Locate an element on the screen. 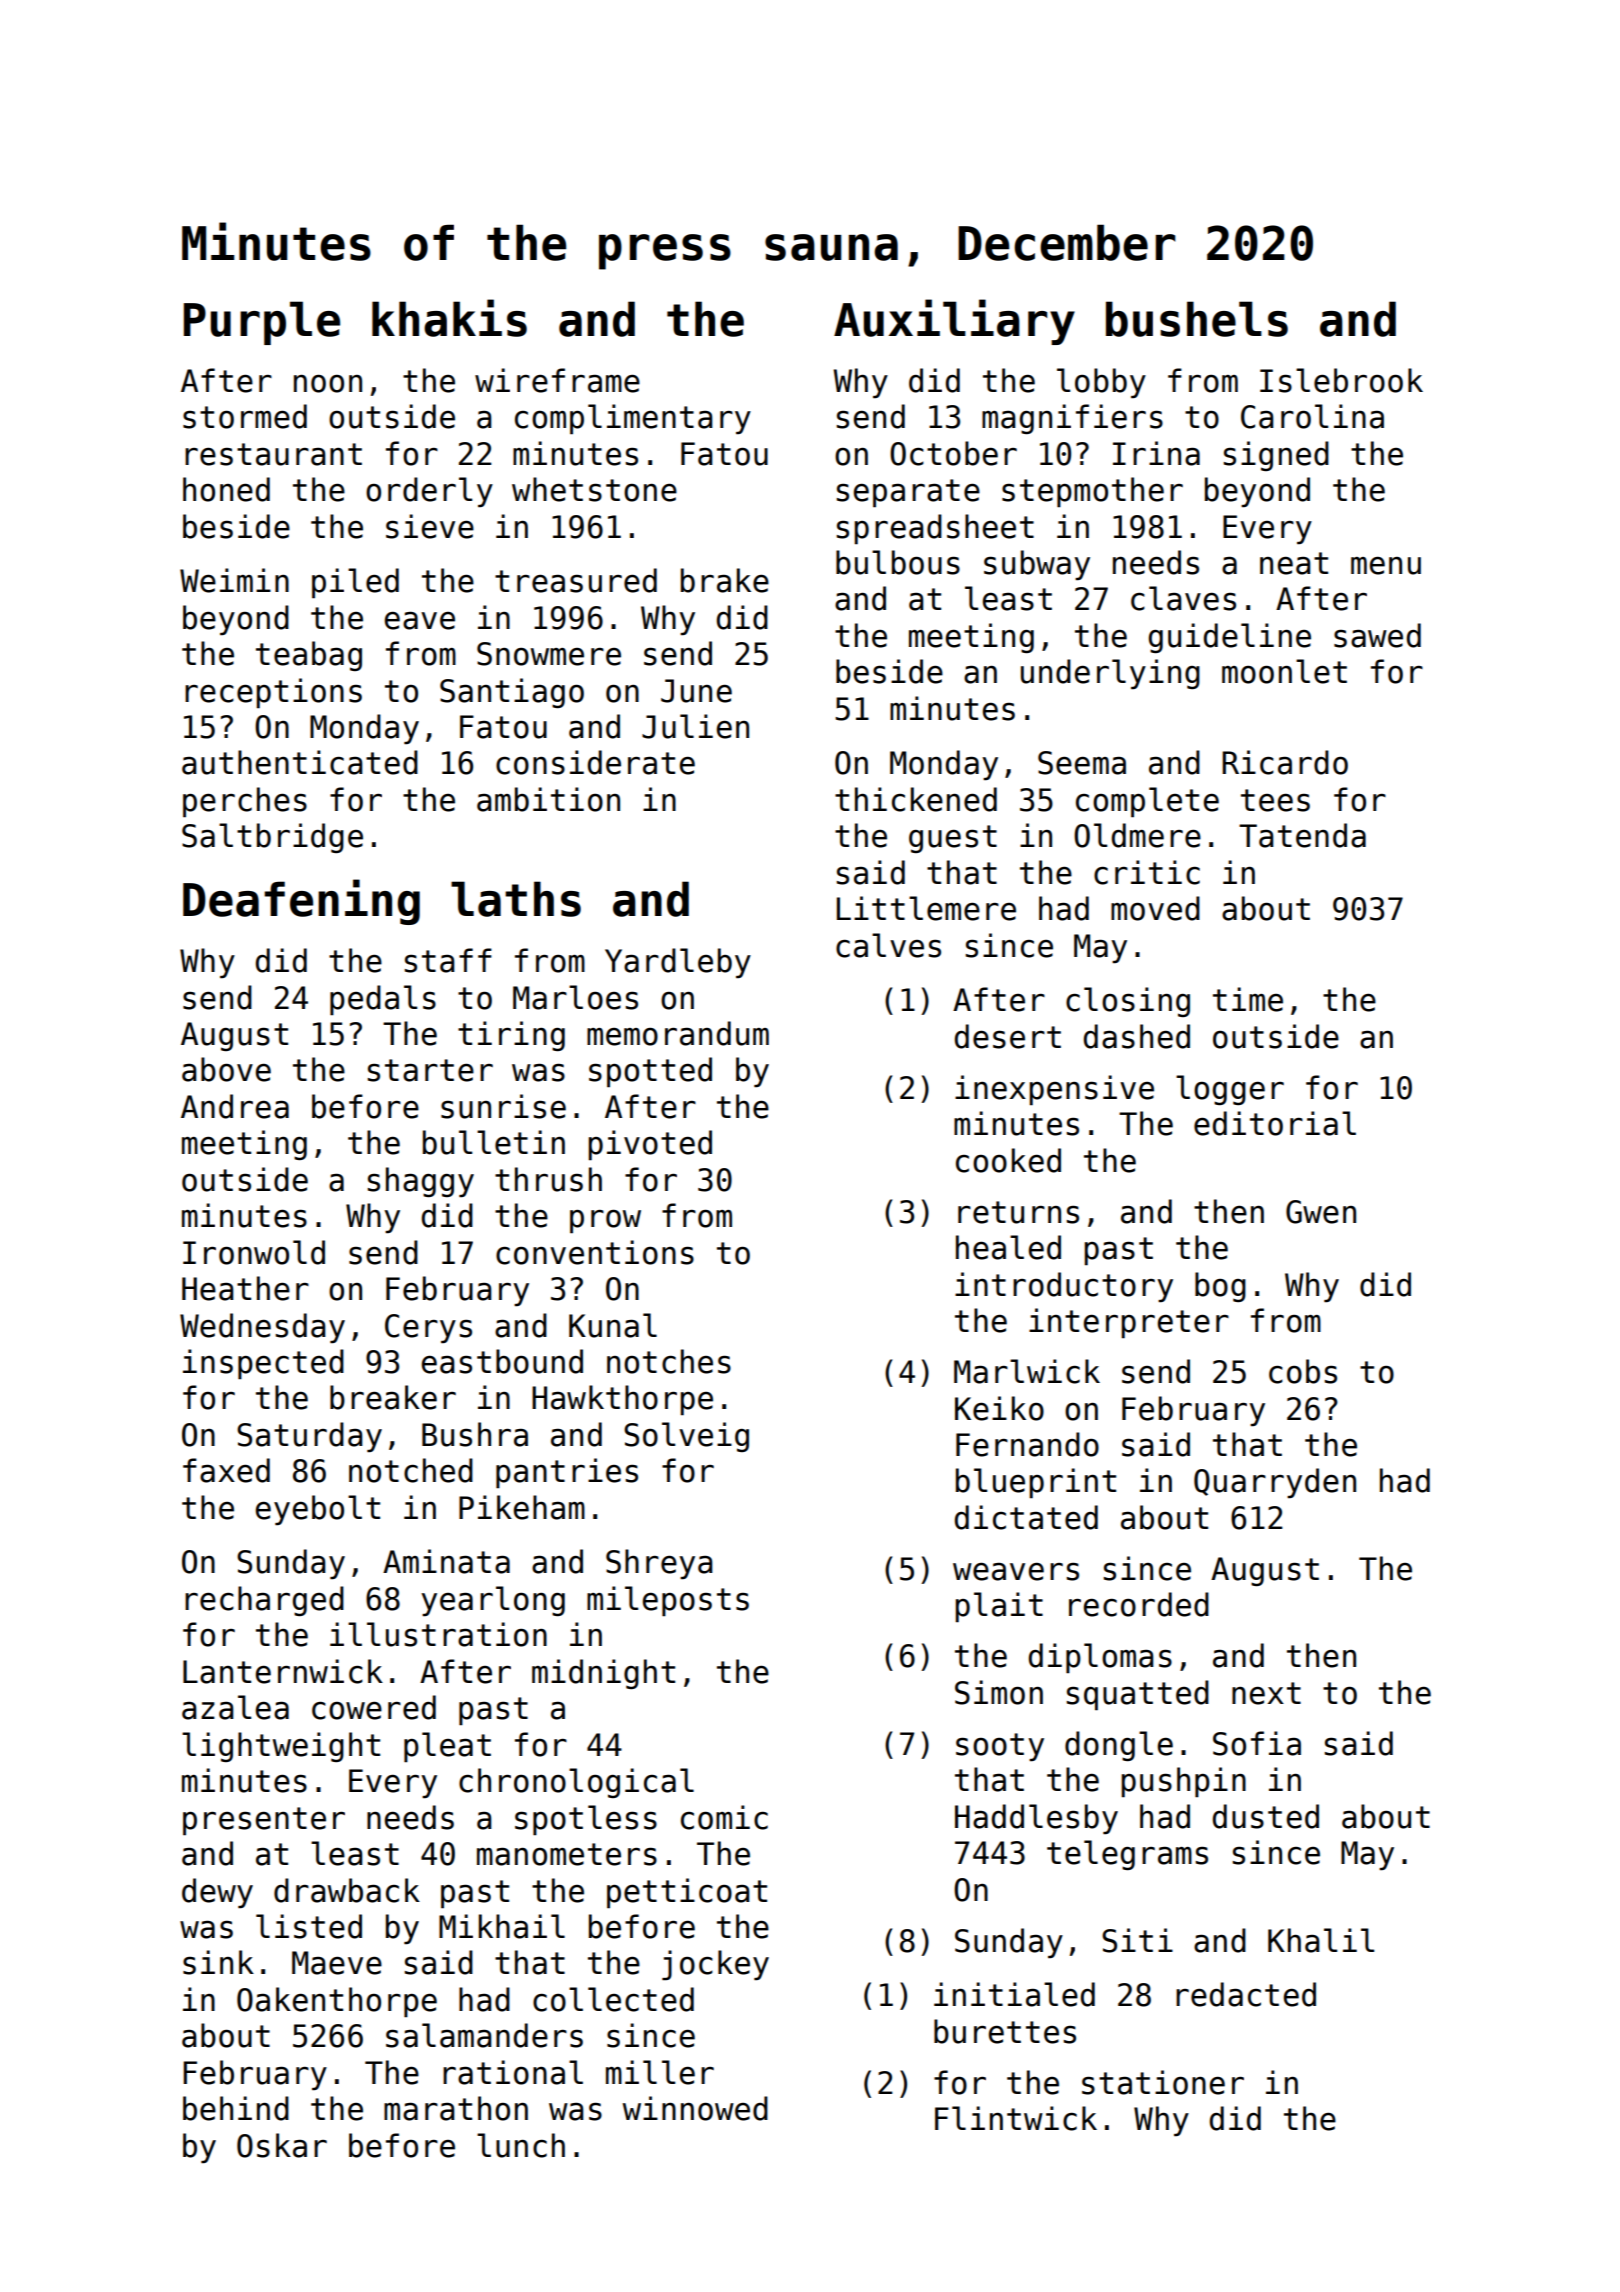 This screenshot has width=1620, height=2292. thickened is located at coordinates (916, 799).
